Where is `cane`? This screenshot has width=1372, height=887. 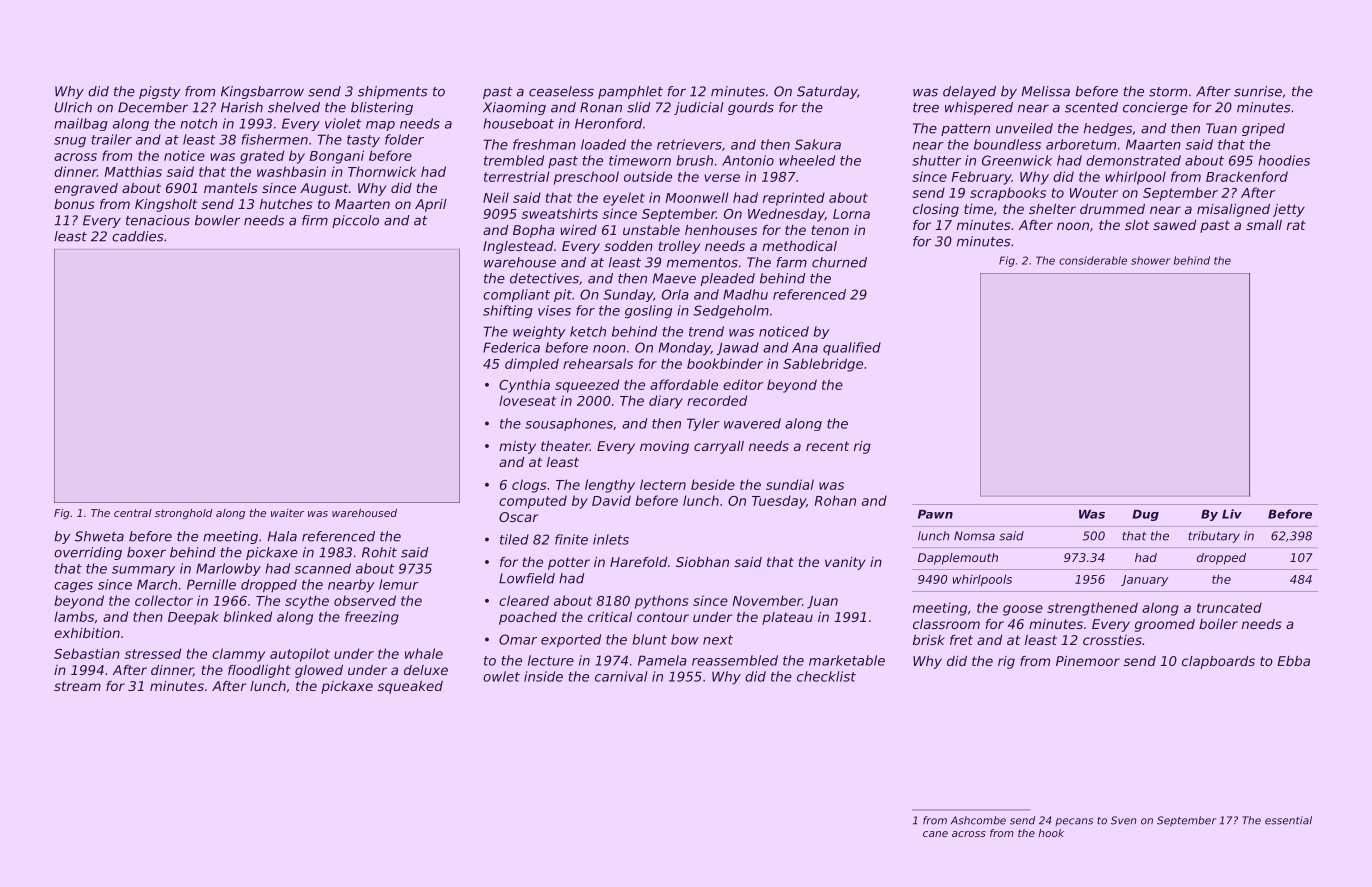 cane is located at coordinates (935, 834).
